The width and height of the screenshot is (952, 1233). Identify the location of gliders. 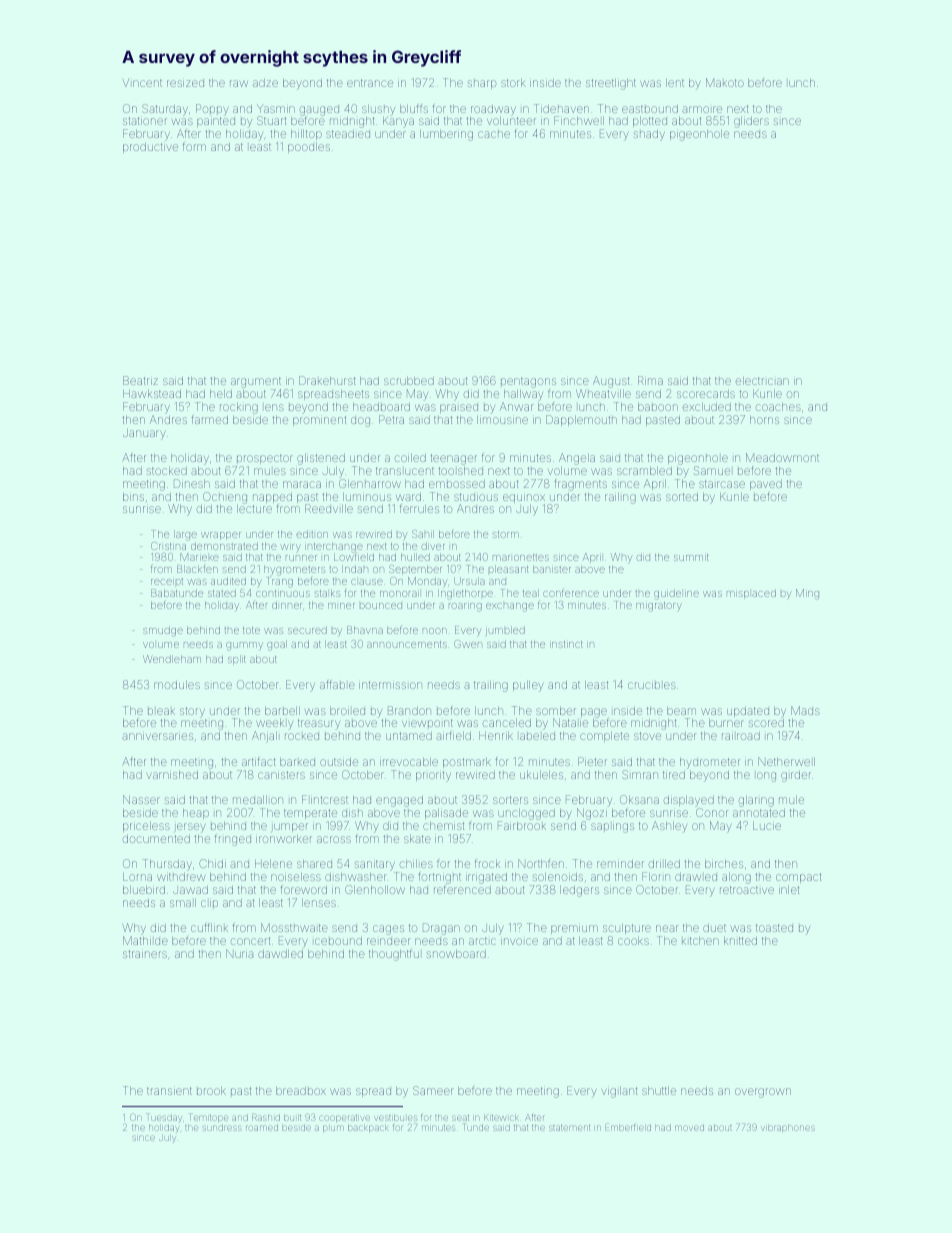
(751, 122).
